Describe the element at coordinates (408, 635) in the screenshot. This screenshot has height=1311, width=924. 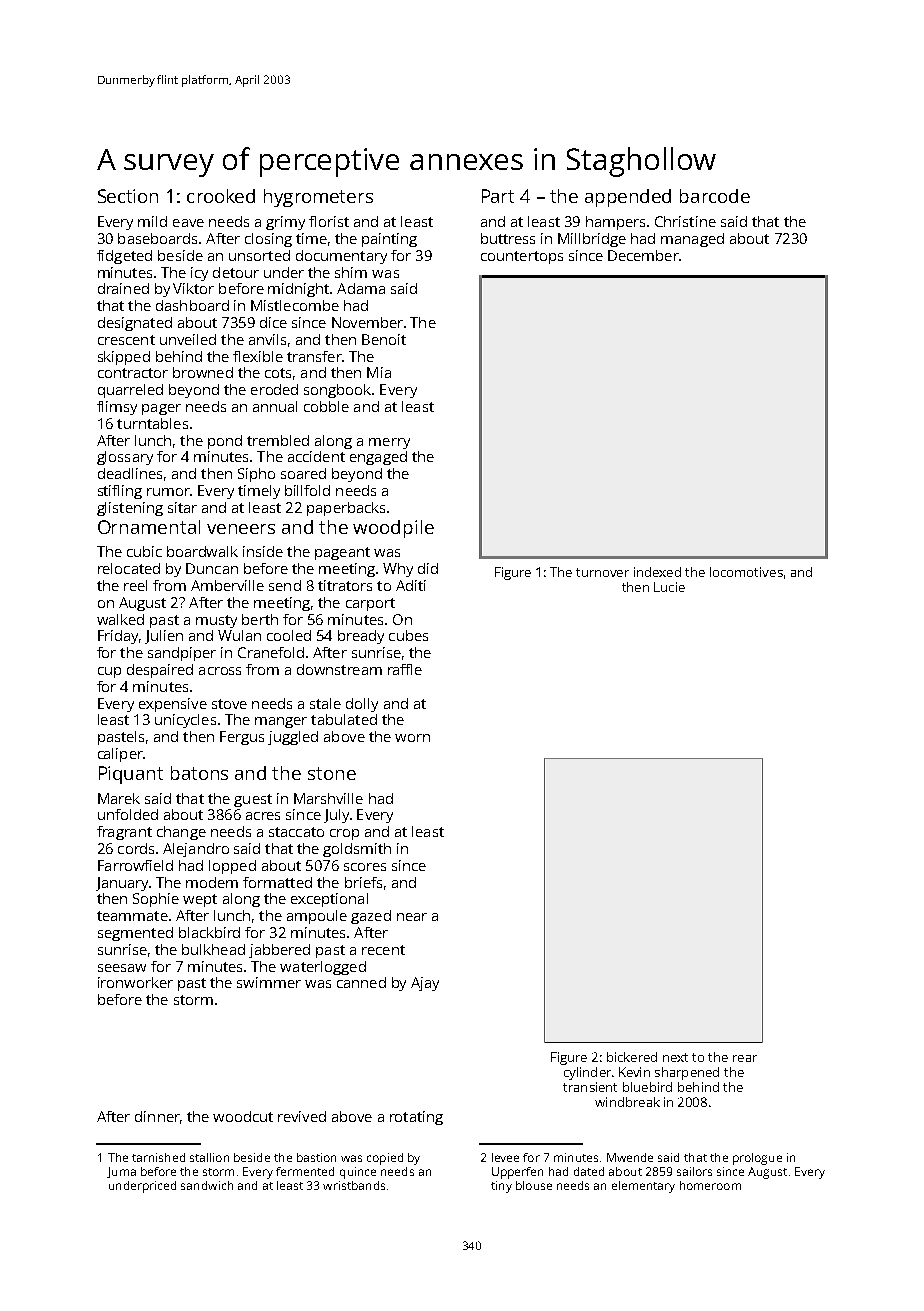
I see `cubes` at that location.
